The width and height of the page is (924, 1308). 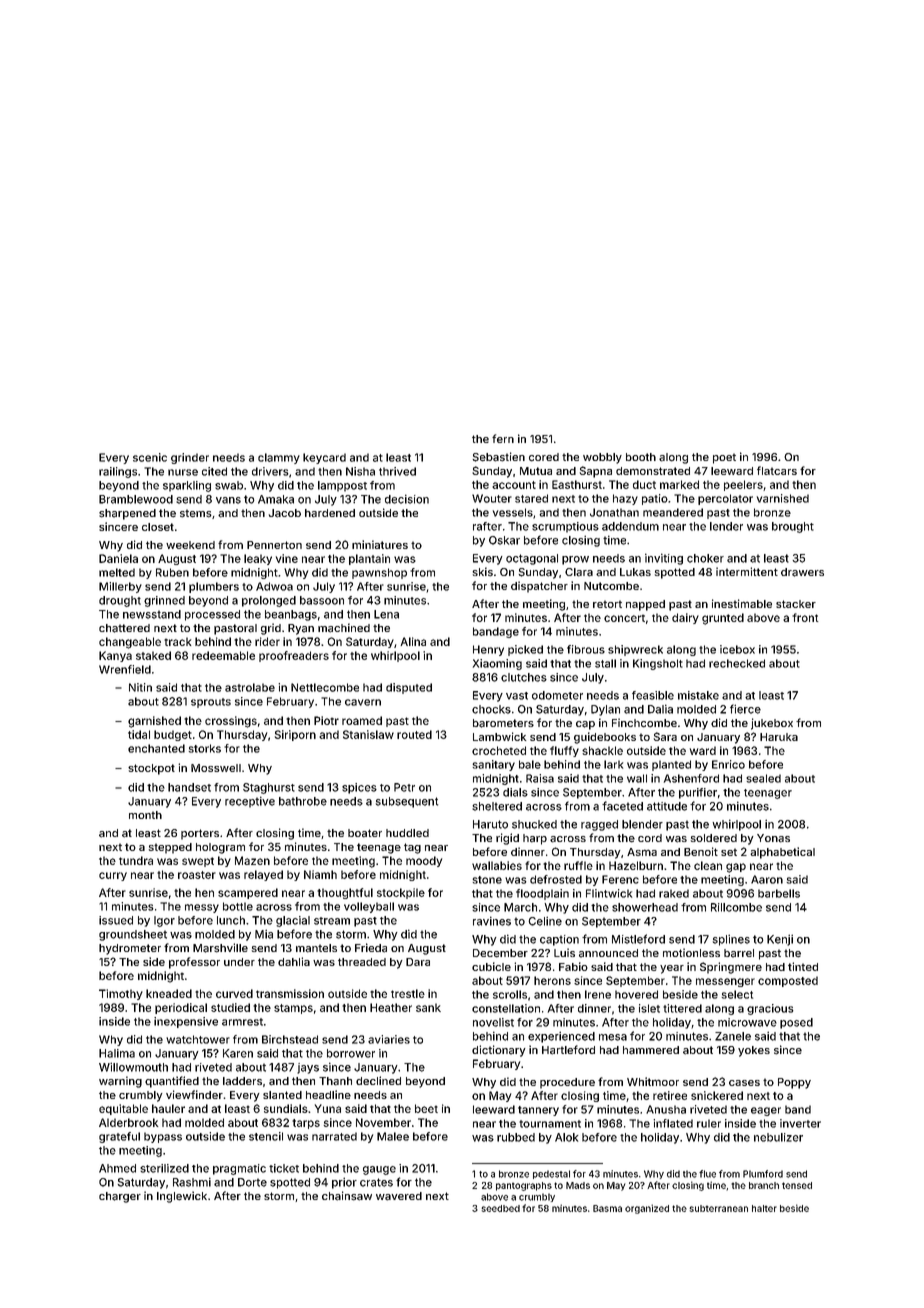 I want to click on tittered, so click(x=682, y=1008).
